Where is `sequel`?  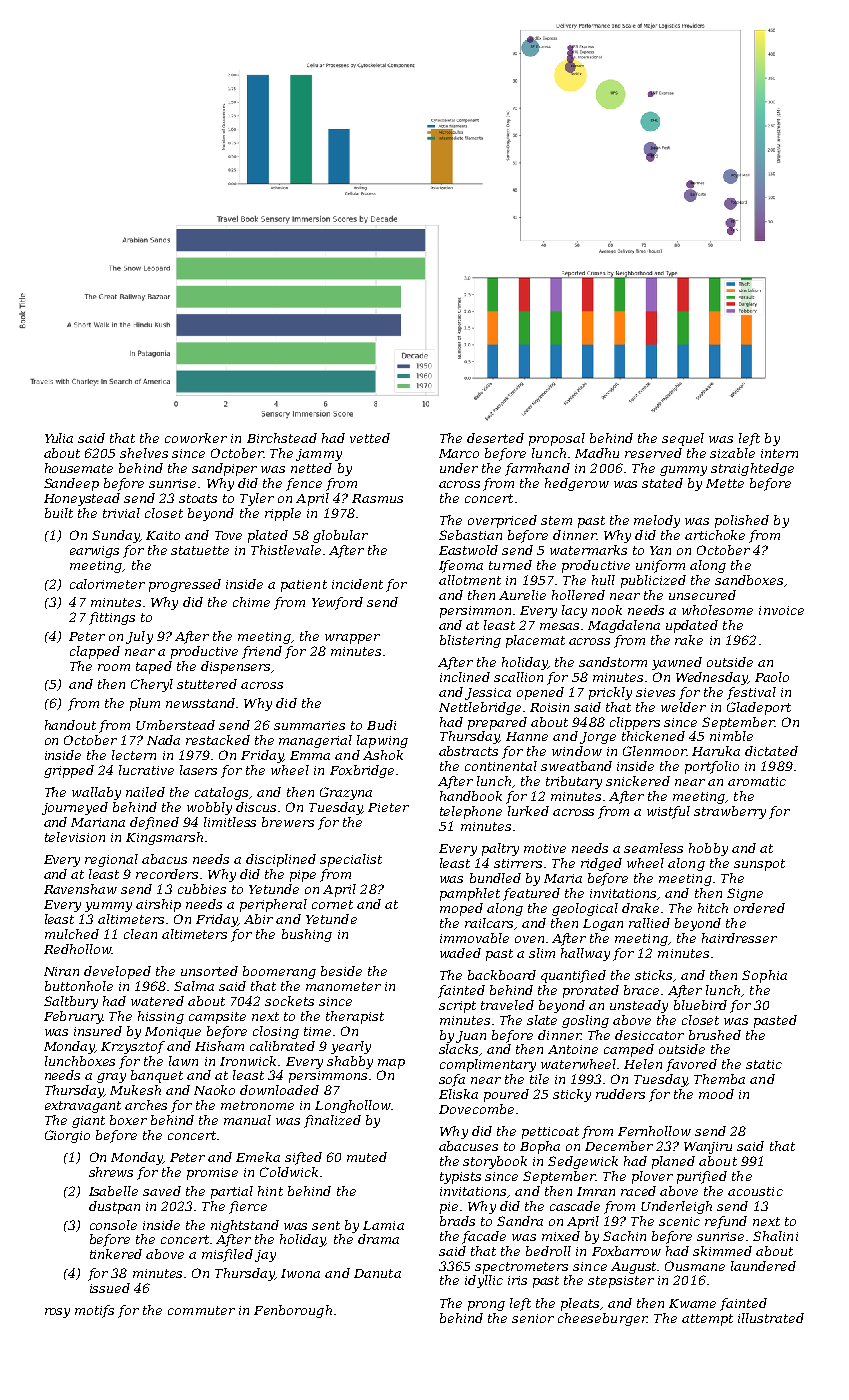 sequel is located at coordinates (683, 439).
